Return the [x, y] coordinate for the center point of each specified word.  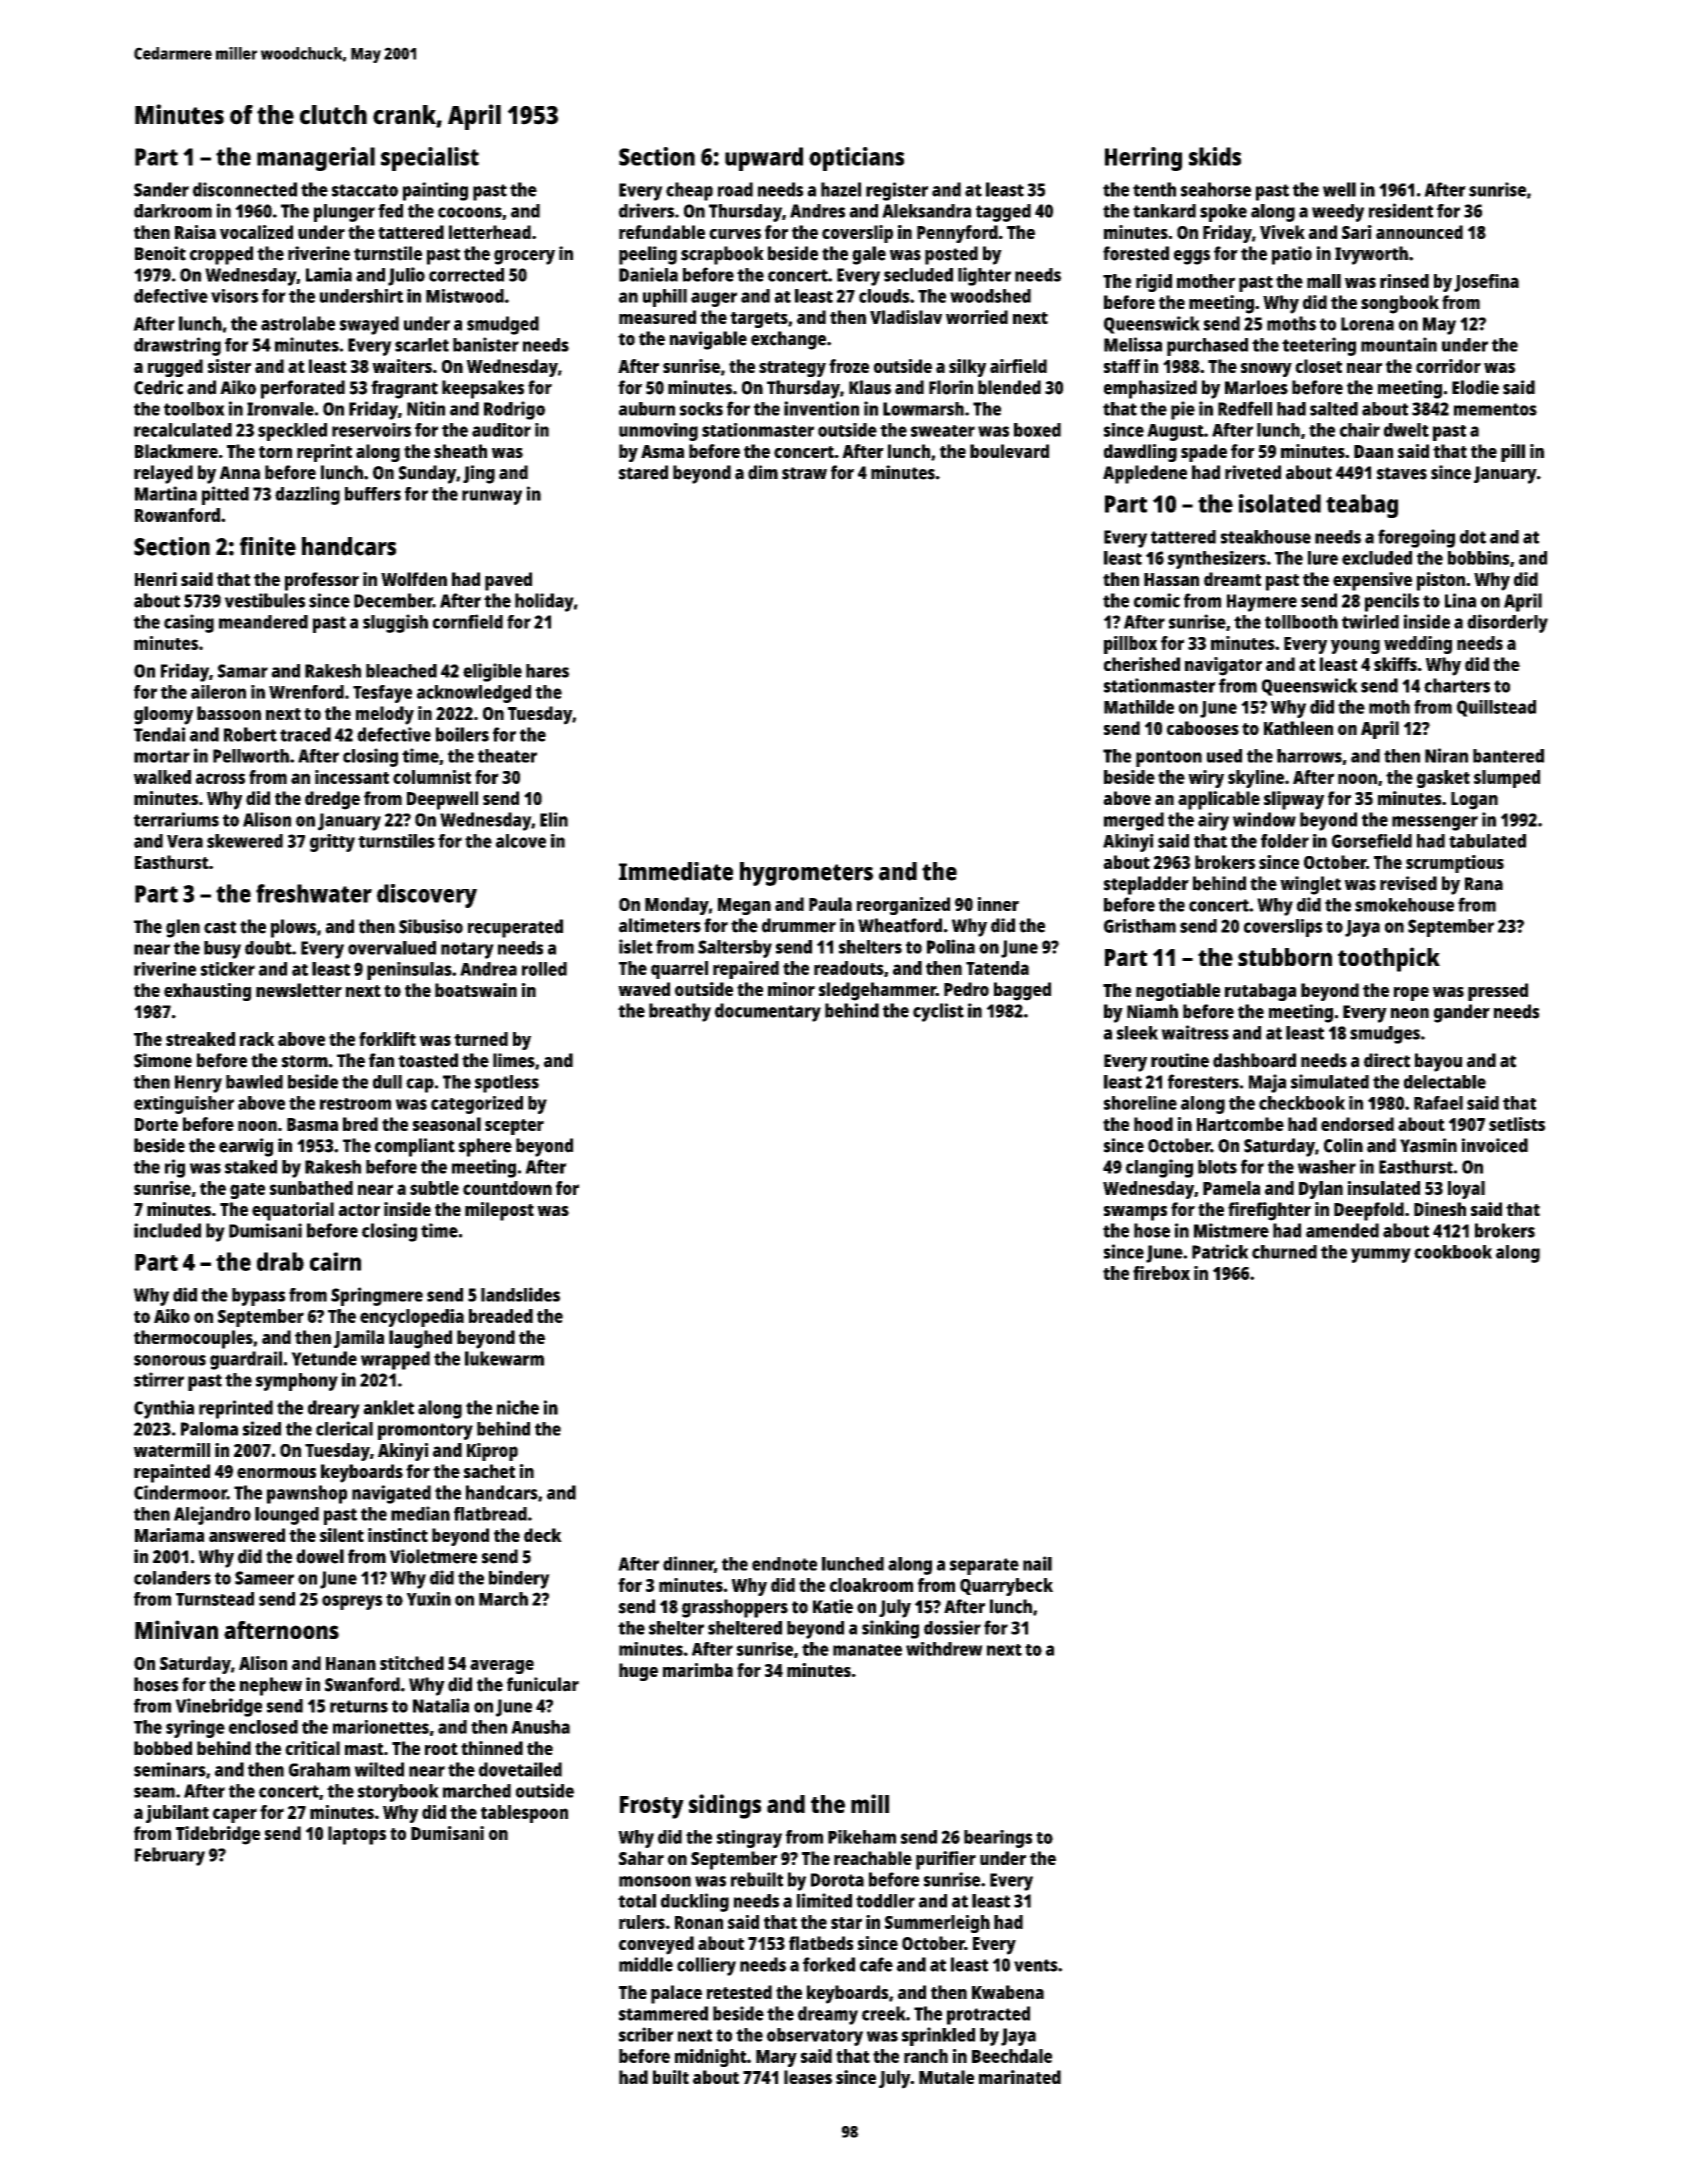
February [170, 1856]
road [735, 189]
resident [1401, 210]
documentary [768, 1012]
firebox [1161, 1273]
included [167, 1230]
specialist [430, 159]
